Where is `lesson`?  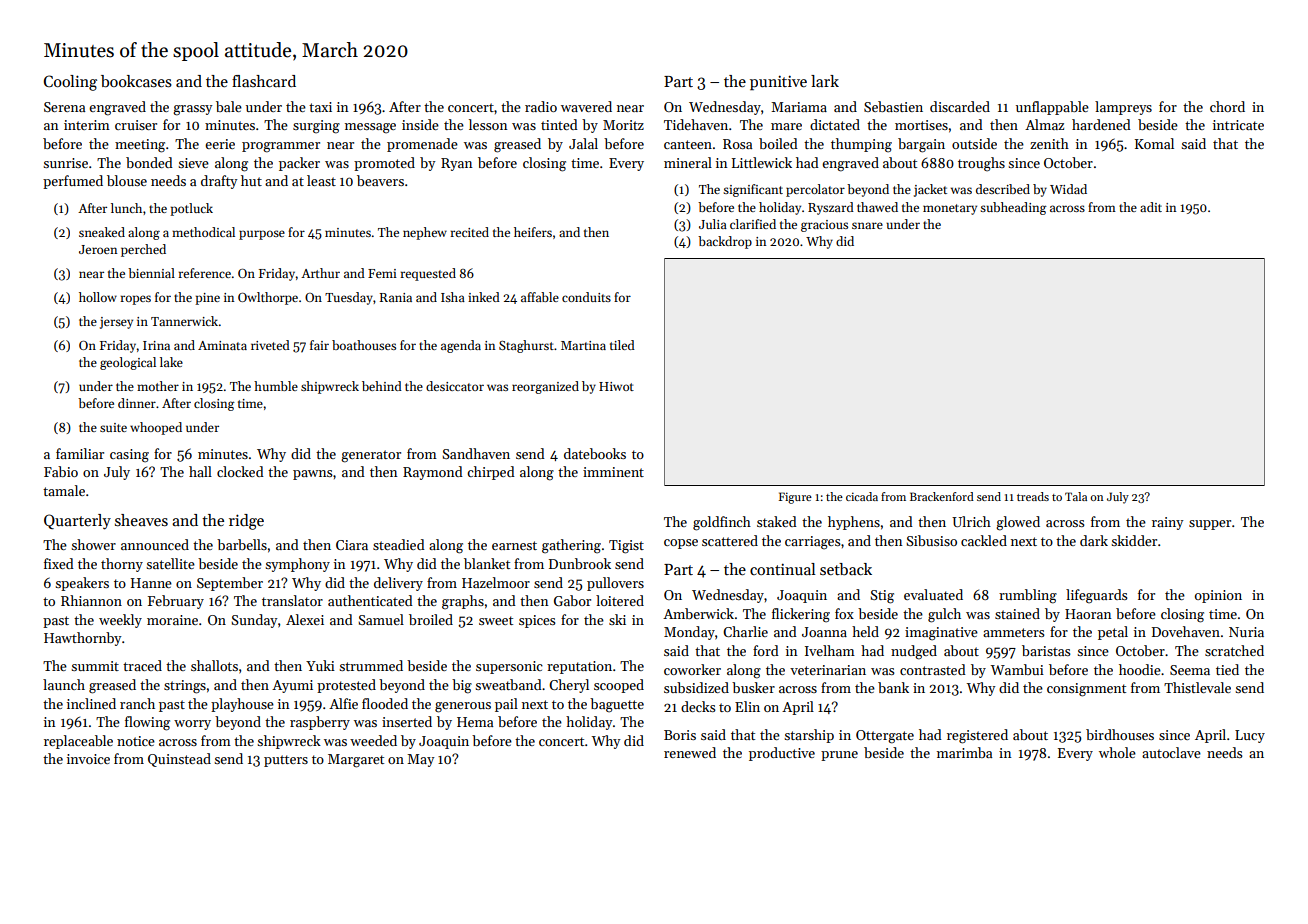 lesson is located at coordinates (488, 124).
